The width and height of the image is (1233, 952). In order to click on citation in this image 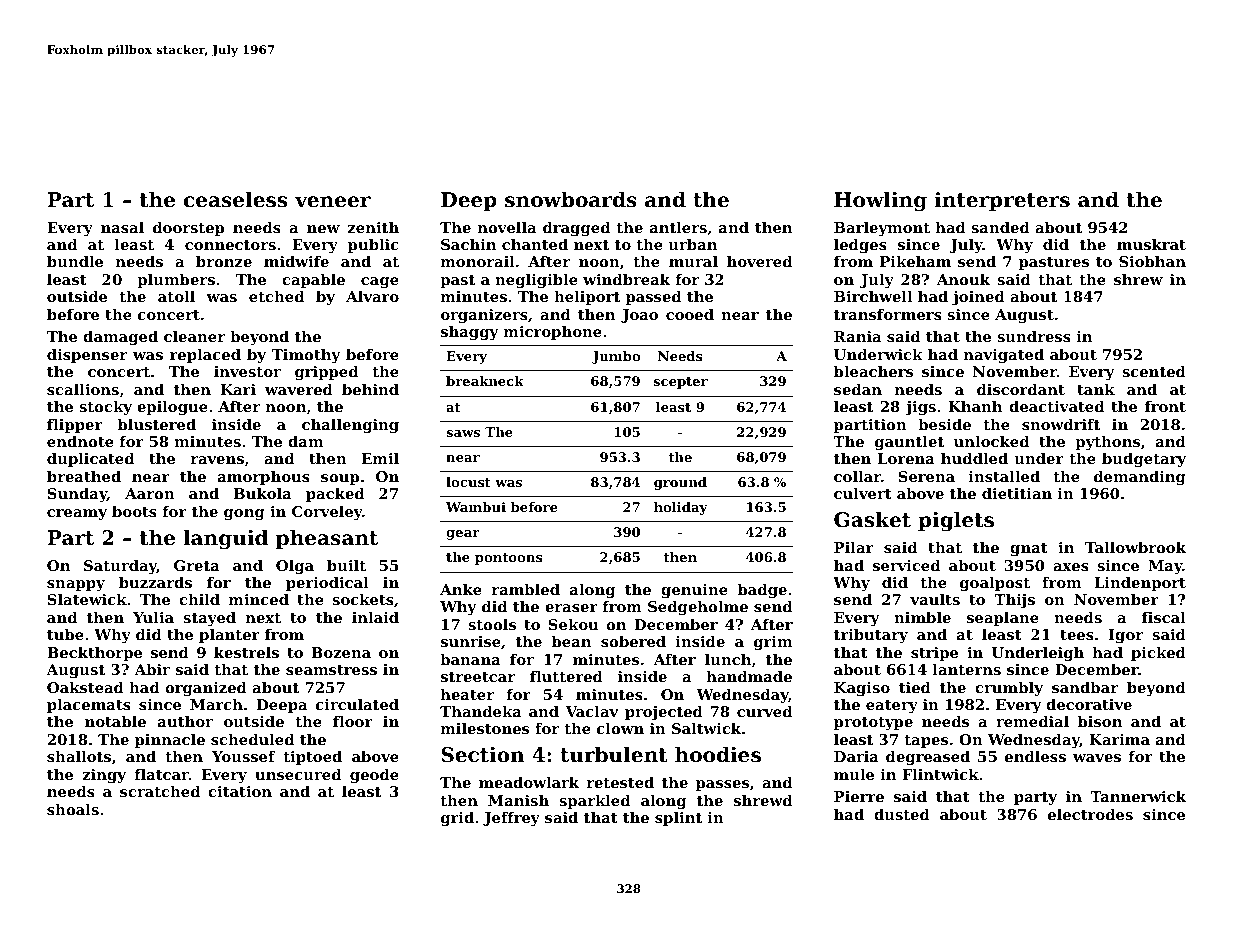, I will do `click(240, 791)`.
